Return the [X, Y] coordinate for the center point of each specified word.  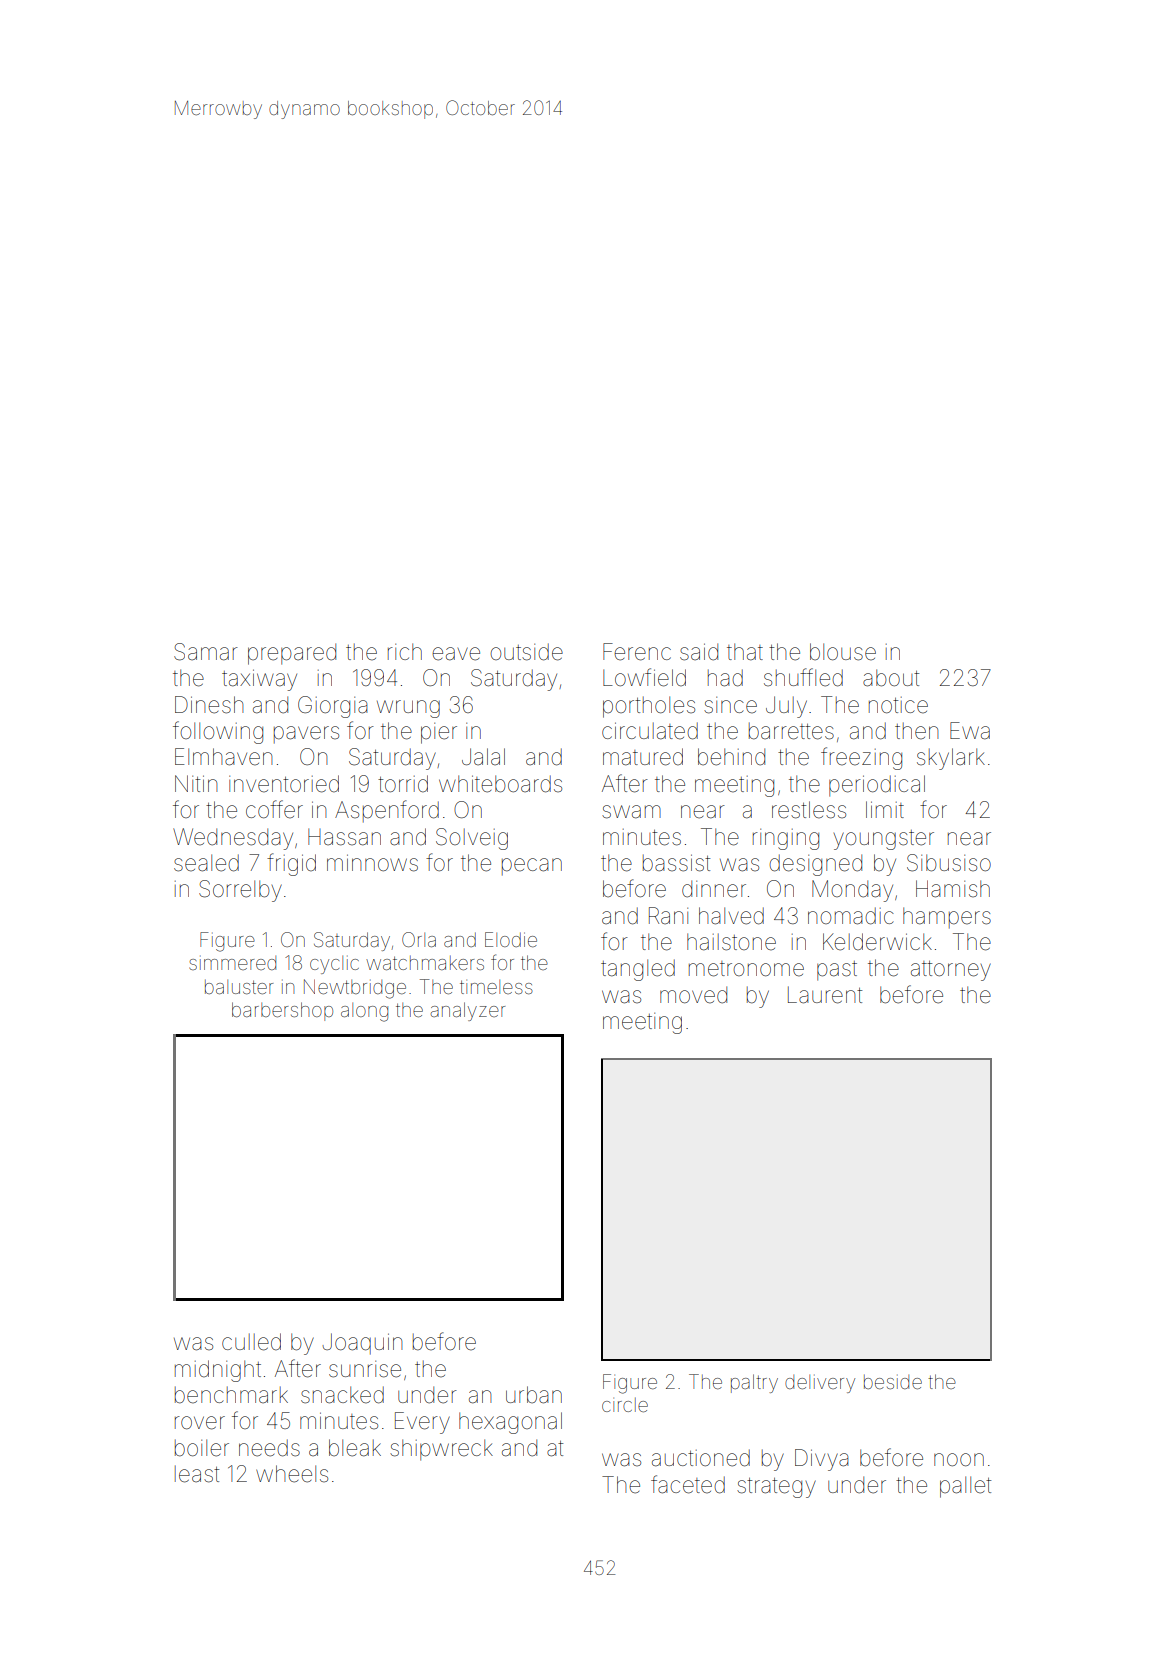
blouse [843, 652]
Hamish [953, 889]
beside [893, 1382]
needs [269, 1448]
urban [534, 1395]
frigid [291, 864]
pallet [965, 1487]
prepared [292, 654]
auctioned [701, 1458]
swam [631, 812]
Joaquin [362, 1344]
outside [526, 652]
